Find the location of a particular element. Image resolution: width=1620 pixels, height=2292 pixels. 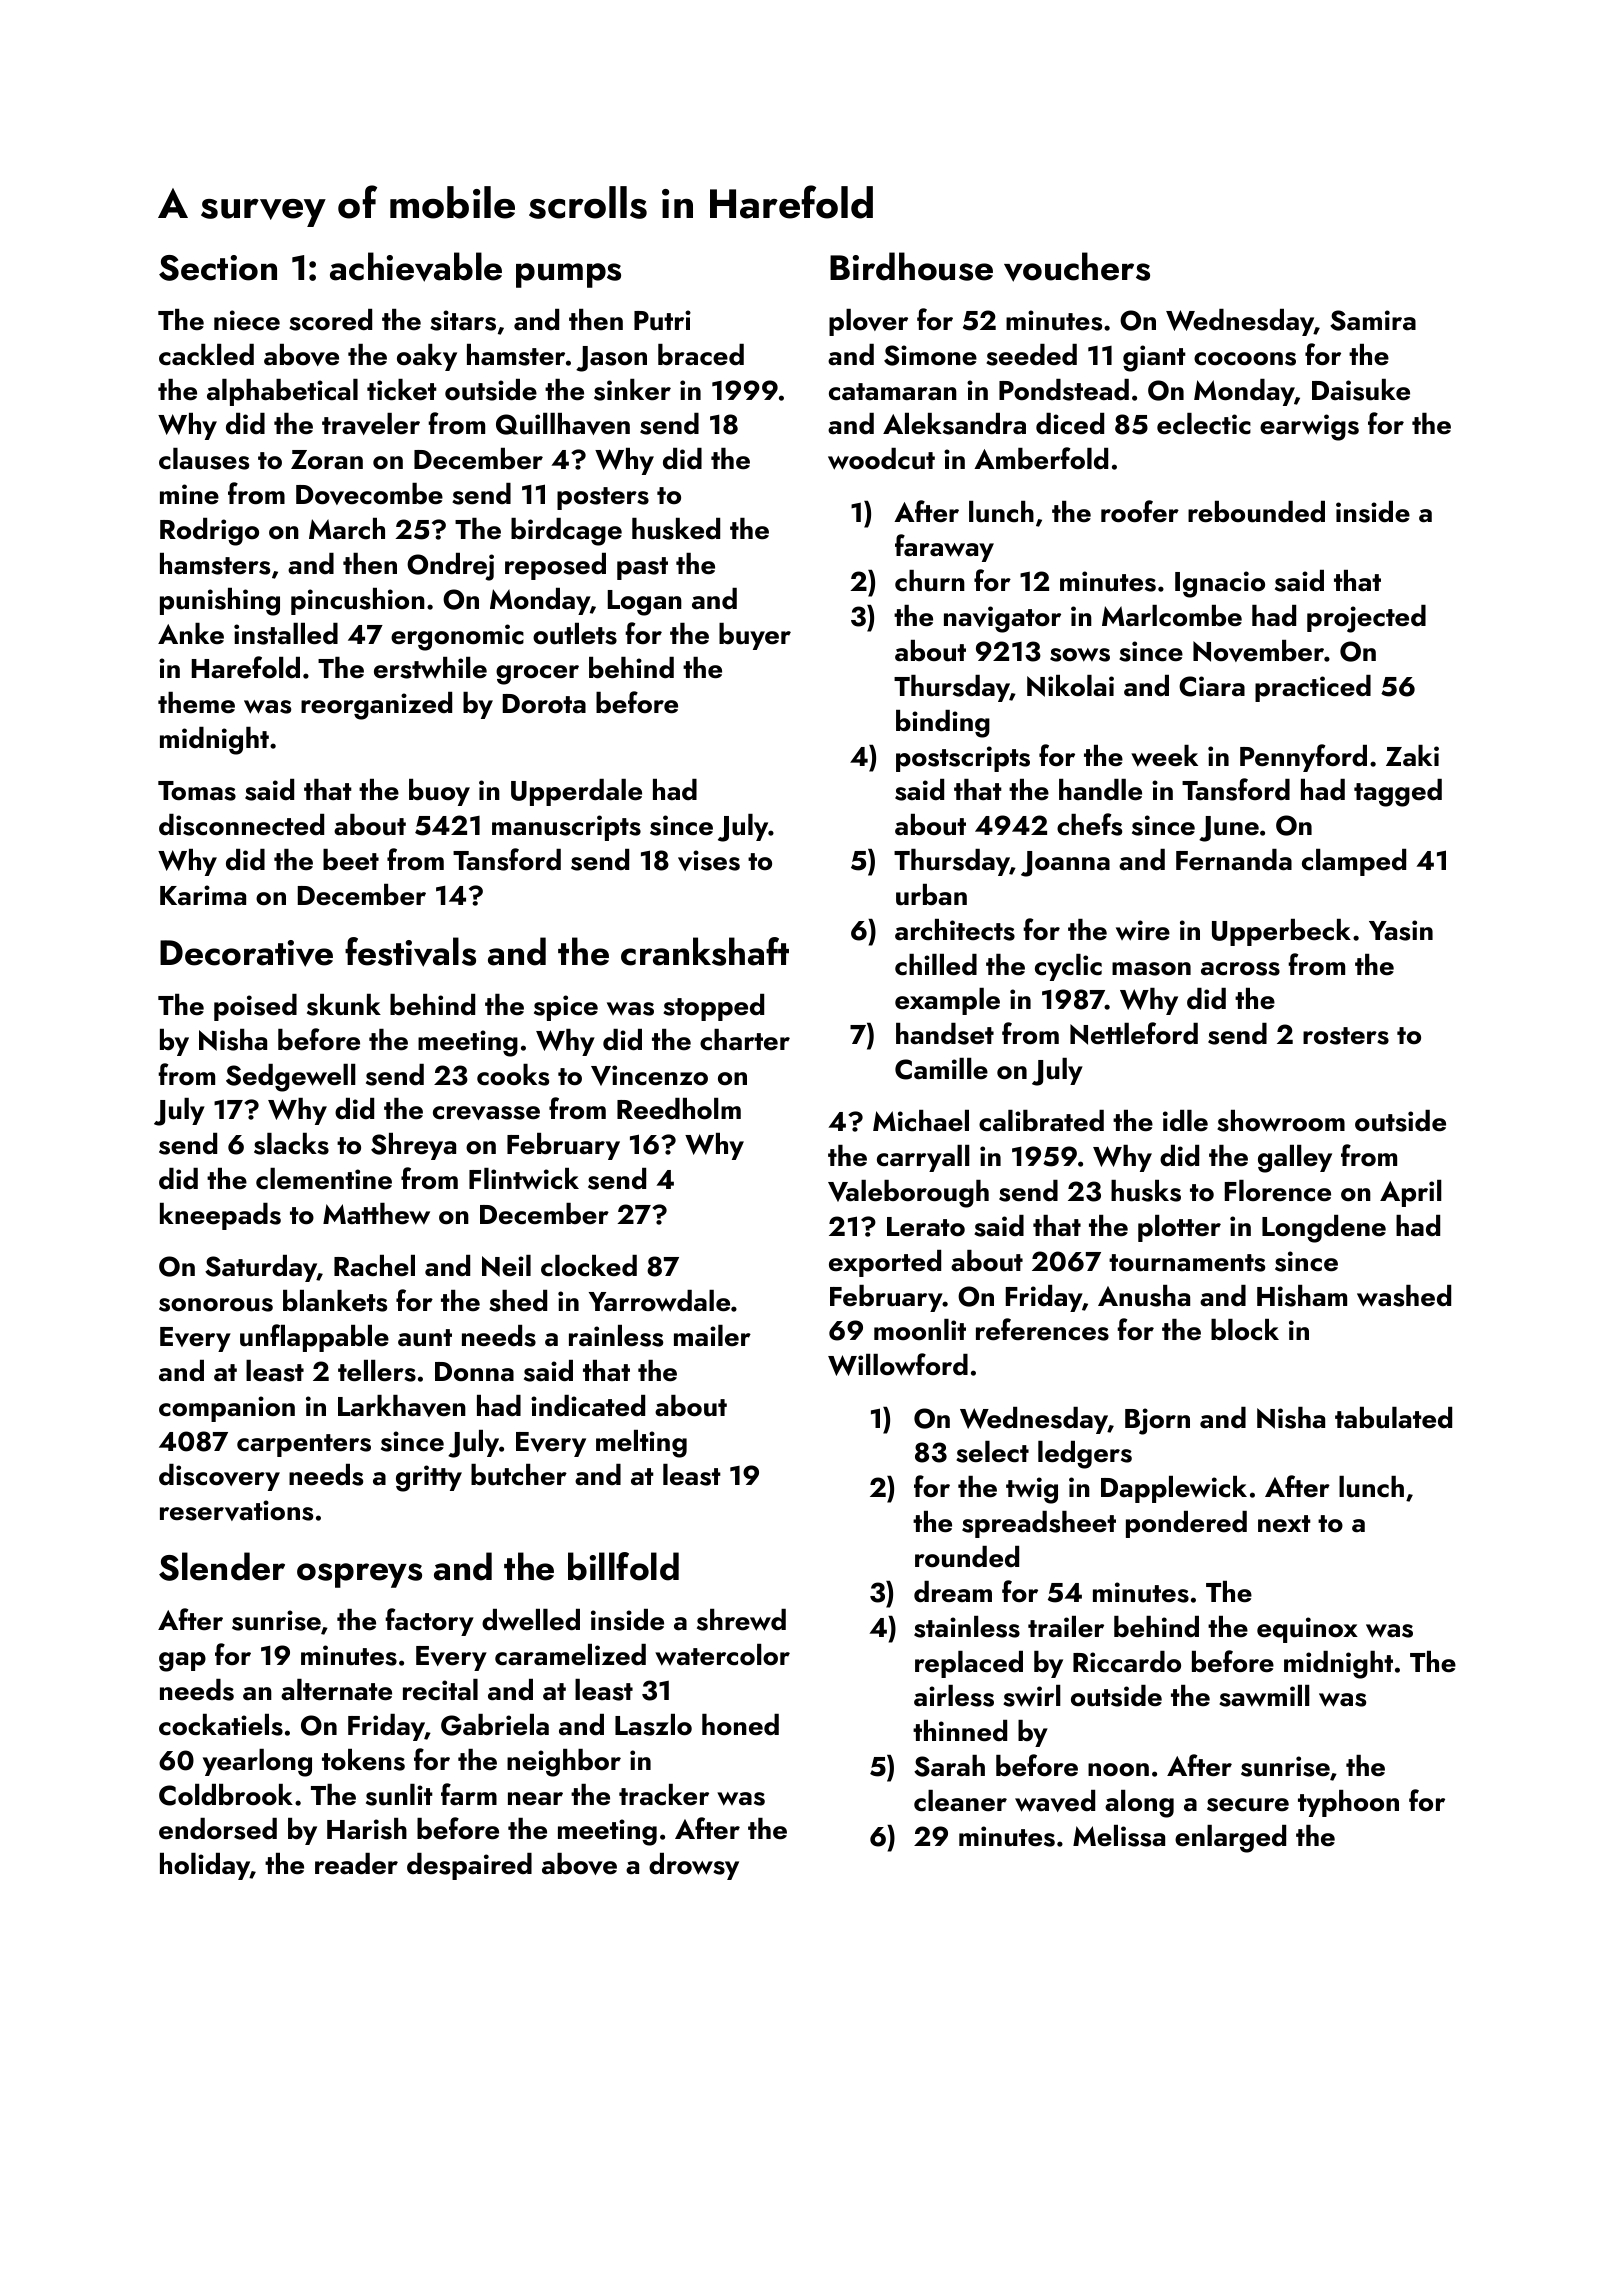

Samira is located at coordinates (1373, 320).
